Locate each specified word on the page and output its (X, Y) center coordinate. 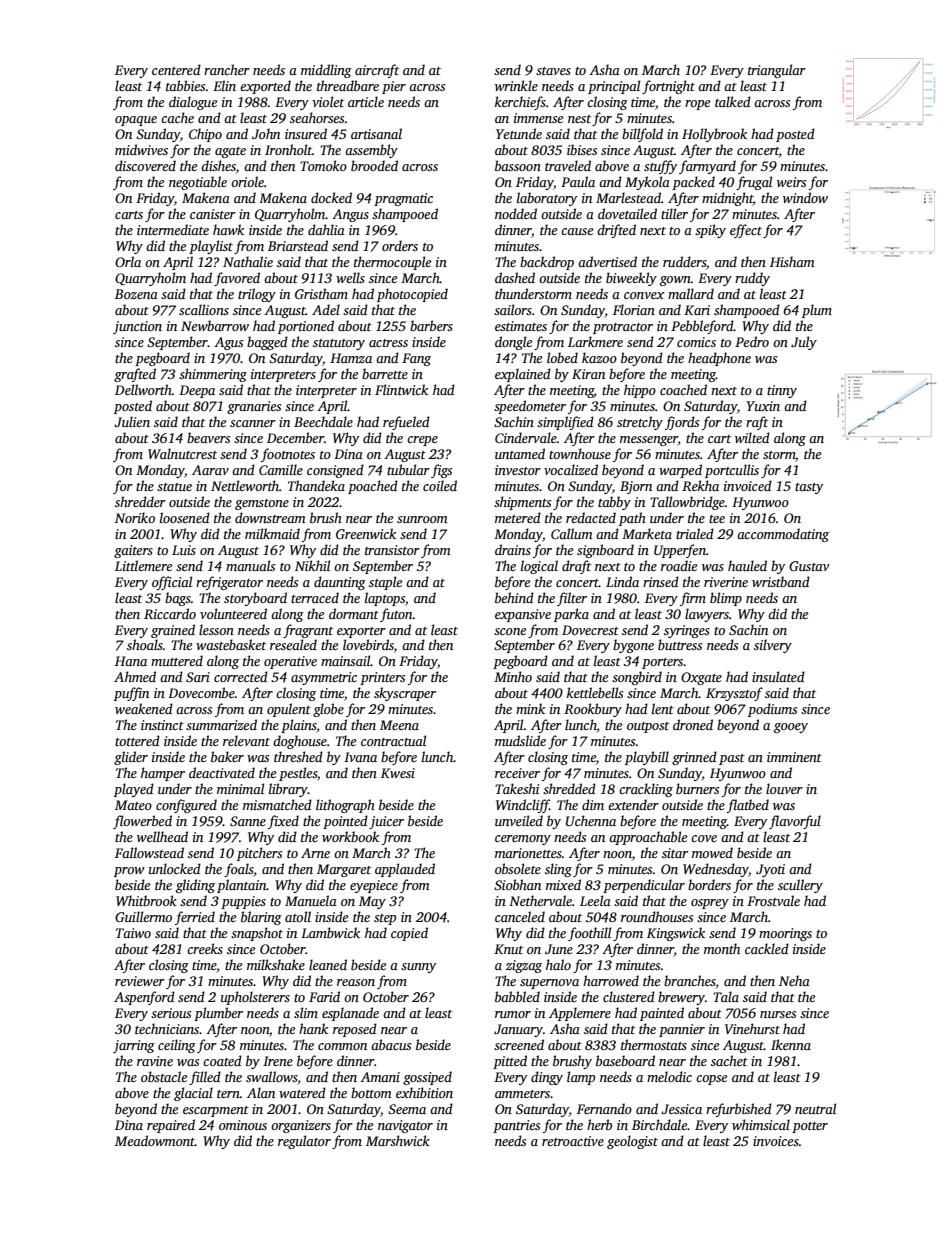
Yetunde (519, 133)
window (805, 197)
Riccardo (170, 613)
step (385, 919)
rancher (227, 69)
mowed (712, 852)
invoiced (748, 485)
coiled (440, 485)
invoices (776, 1141)
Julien (132, 421)
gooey (791, 728)
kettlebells (595, 692)
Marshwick (398, 1140)
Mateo (133, 805)
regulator (304, 1142)
